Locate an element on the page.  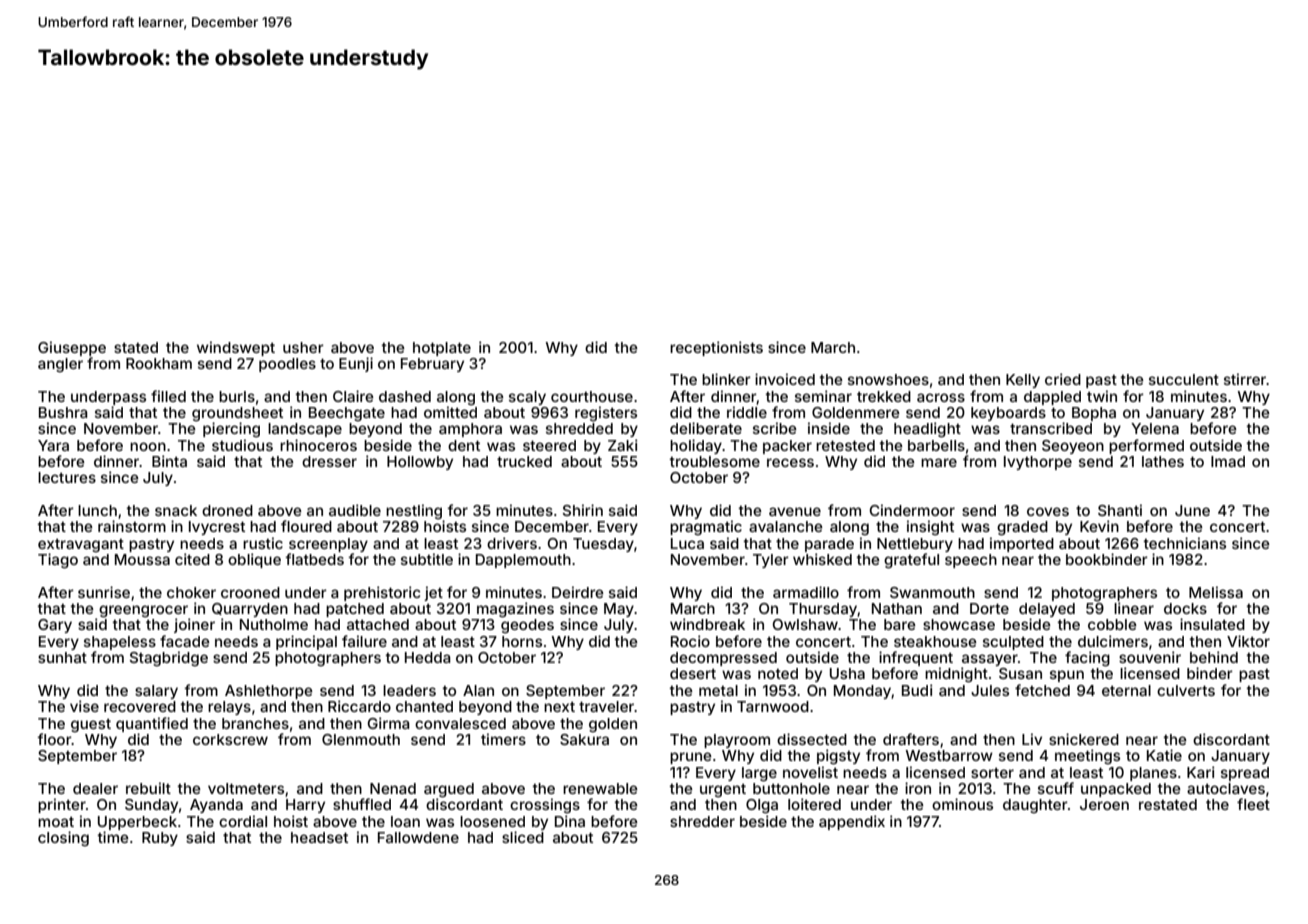
barbells is located at coordinates (936, 445).
